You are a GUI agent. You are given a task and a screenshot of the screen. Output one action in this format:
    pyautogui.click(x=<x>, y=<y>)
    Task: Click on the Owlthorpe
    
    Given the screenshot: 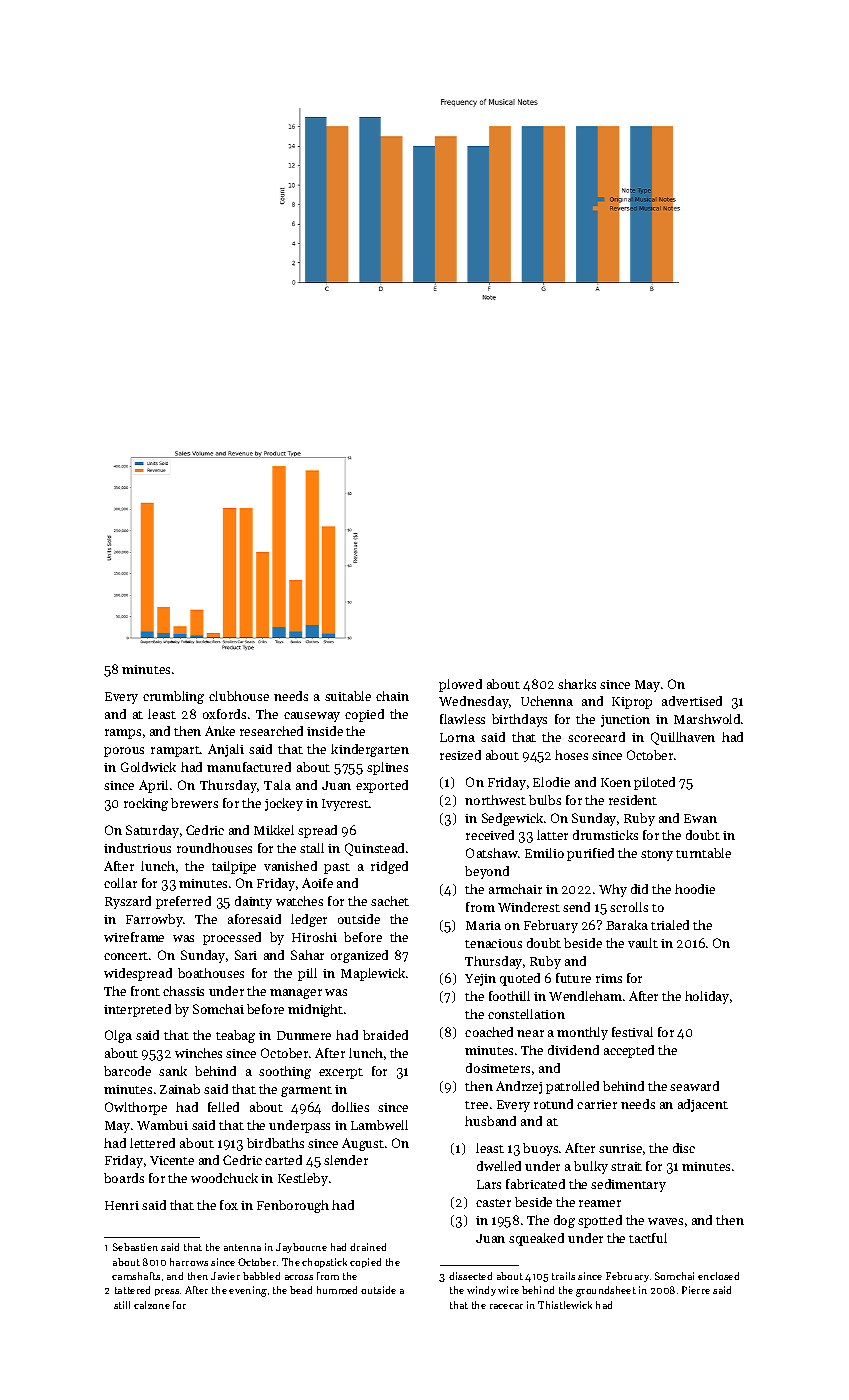 What is the action you would take?
    pyautogui.click(x=136, y=1108)
